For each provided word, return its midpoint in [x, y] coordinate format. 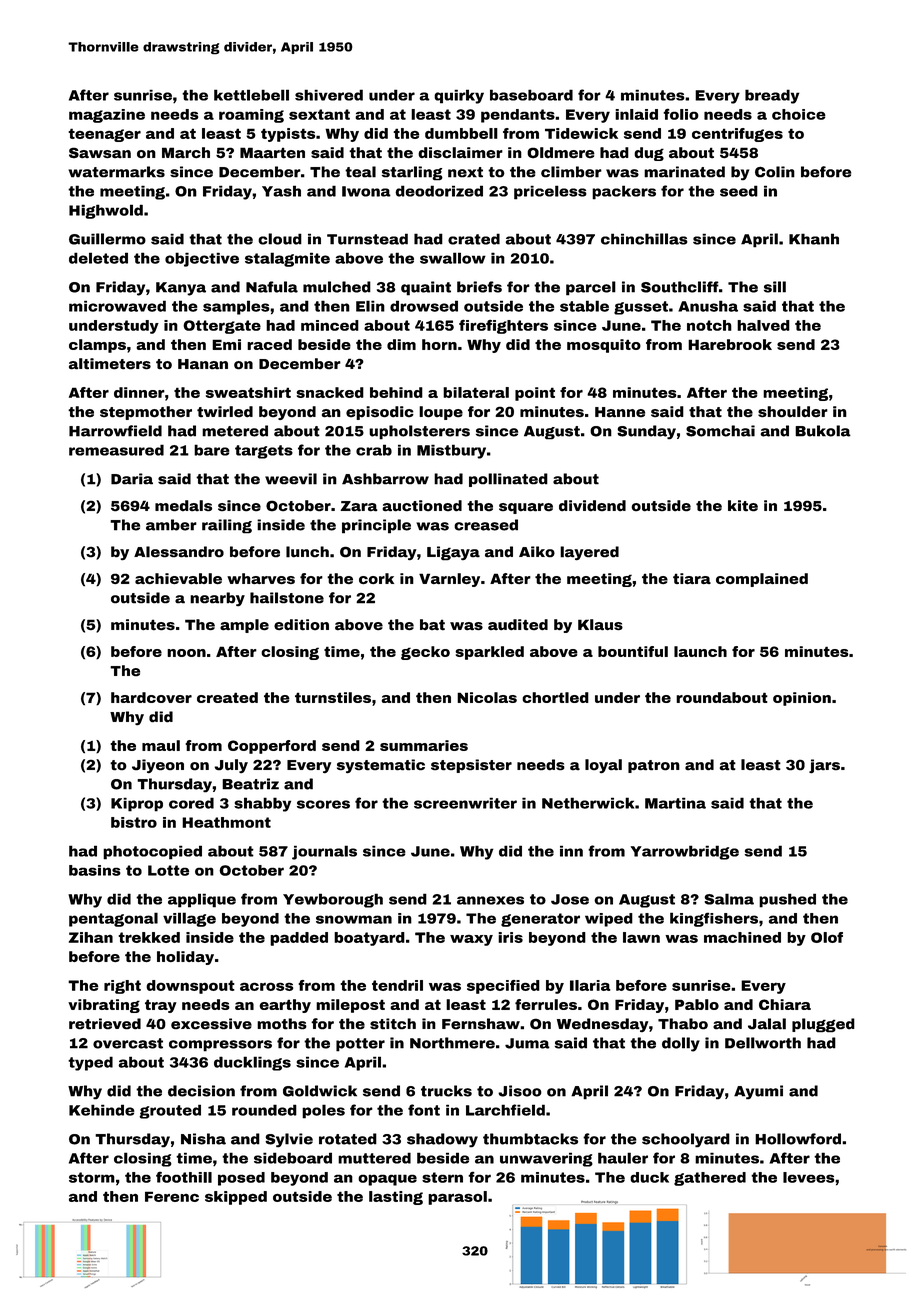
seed [739, 191]
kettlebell [251, 95]
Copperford [272, 747]
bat [432, 625]
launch [700, 651]
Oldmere [561, 153]
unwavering [546, 1160]
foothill [184, 1177]
